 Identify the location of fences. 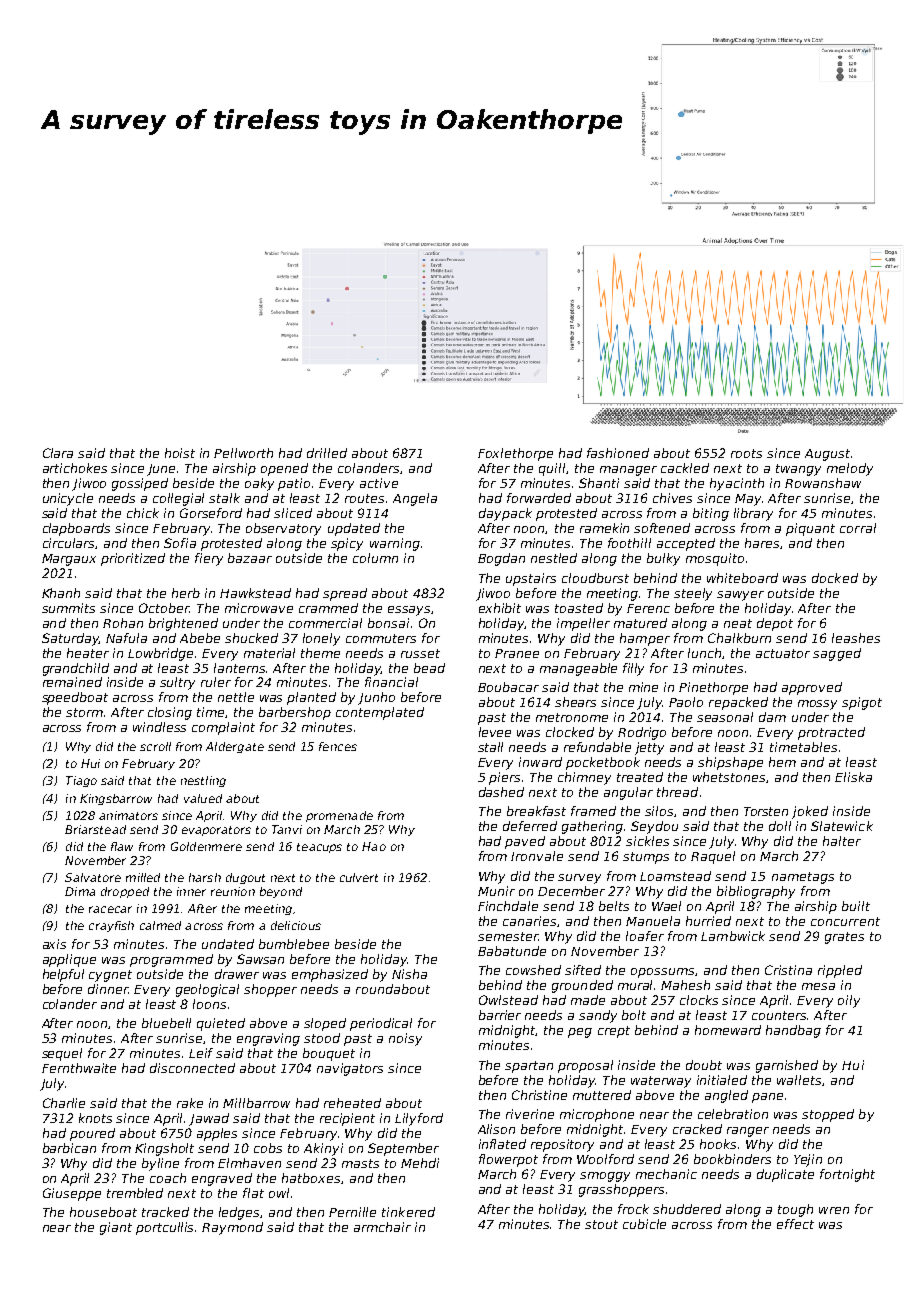
(338, 746).
